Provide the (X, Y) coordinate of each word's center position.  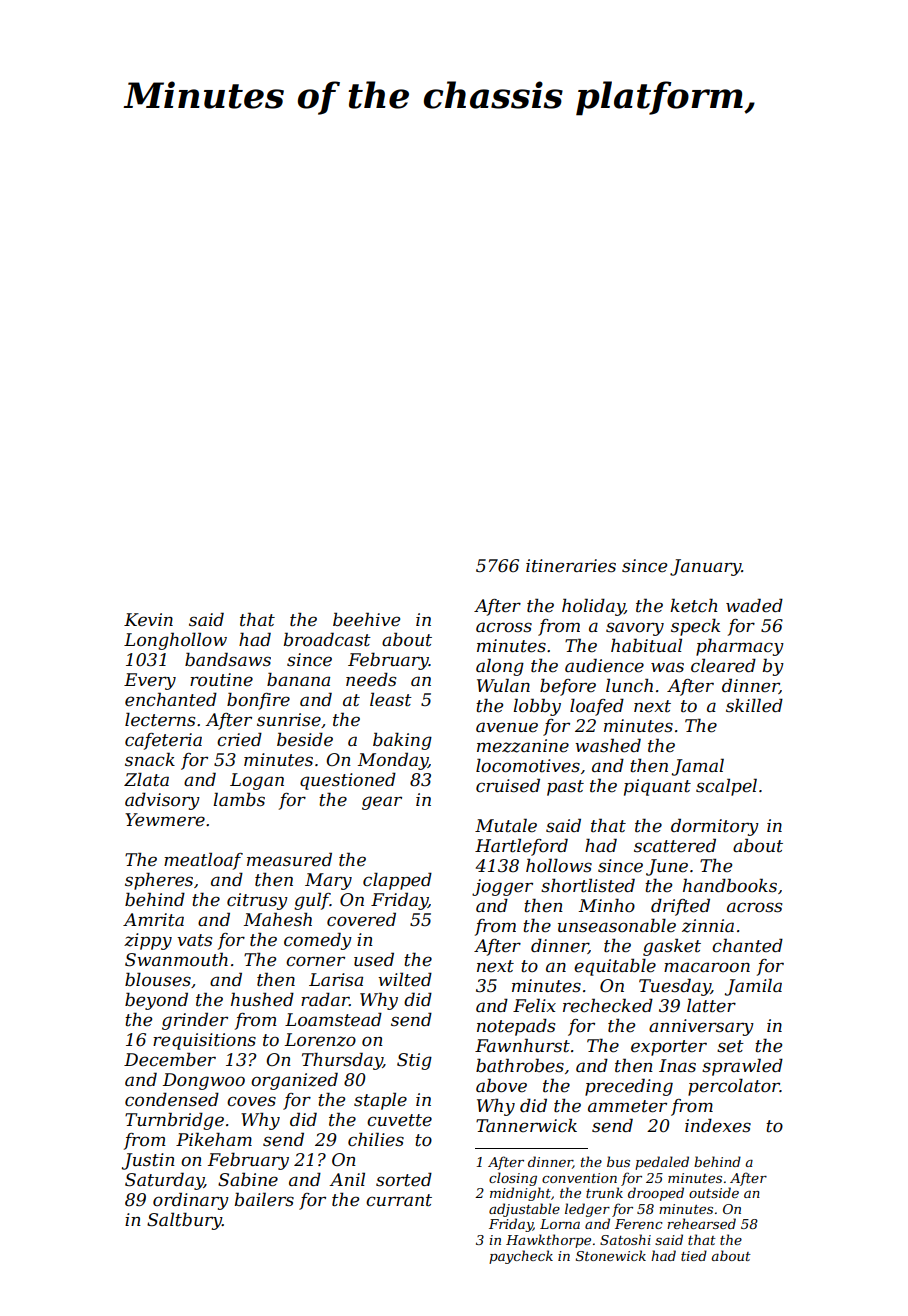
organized (294, 1081)
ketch (693, 605)
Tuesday (675, 987)
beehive (366, 619)
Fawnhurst (522, 1045)
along (500, 667)
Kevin (148, 620)
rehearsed (701, 1223)
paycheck (521, 1257)
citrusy (257, 901)
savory (635, 629)
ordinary (191, 1201)
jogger (502, 887)
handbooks (730, 885)
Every (150, 681)
